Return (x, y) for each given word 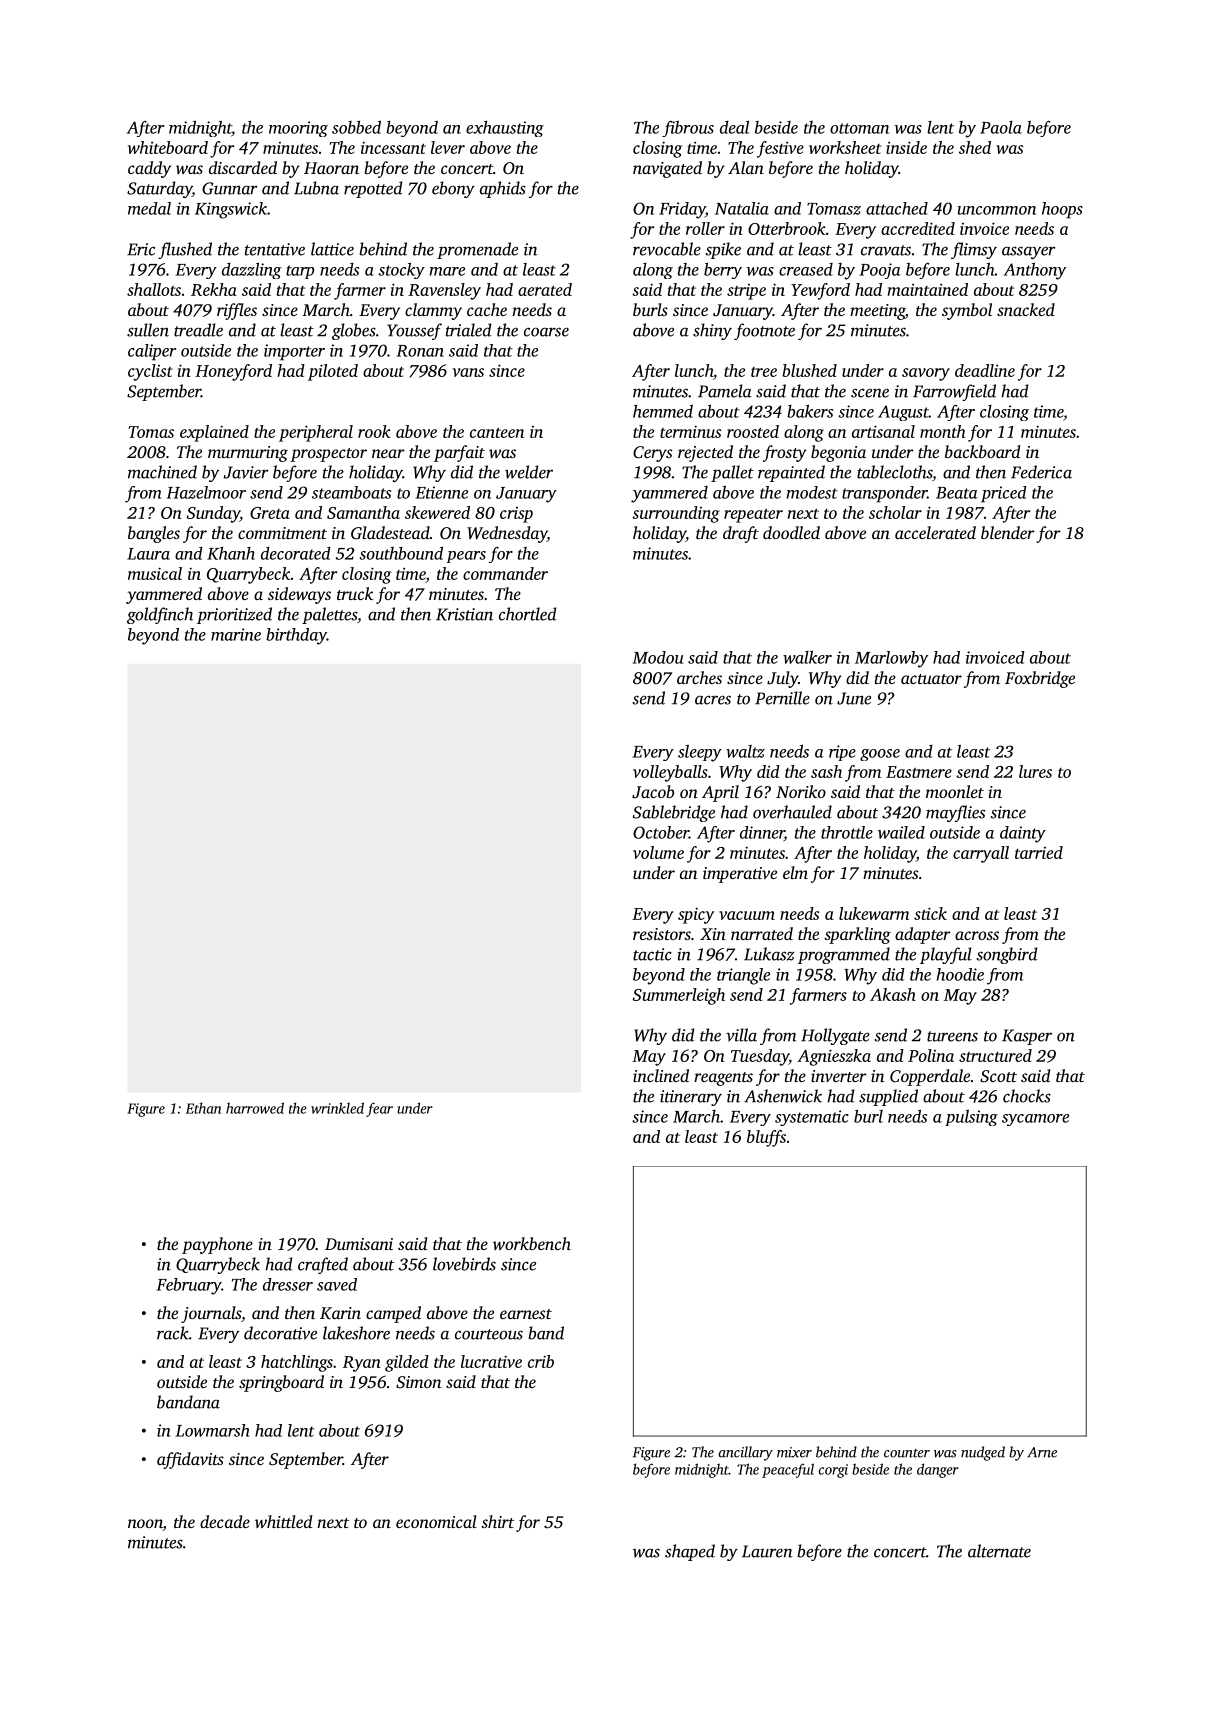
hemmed (663, 411)
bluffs (766, 1138)
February (188, 1286)
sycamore (1035, 1120)
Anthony (1035, 271)
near (388, 453)
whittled (284, 1521)
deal (734, 127)
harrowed (255, 1108)
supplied (888, 1097)
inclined (661, 1075)
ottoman (859, 128)
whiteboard (168, 147)
